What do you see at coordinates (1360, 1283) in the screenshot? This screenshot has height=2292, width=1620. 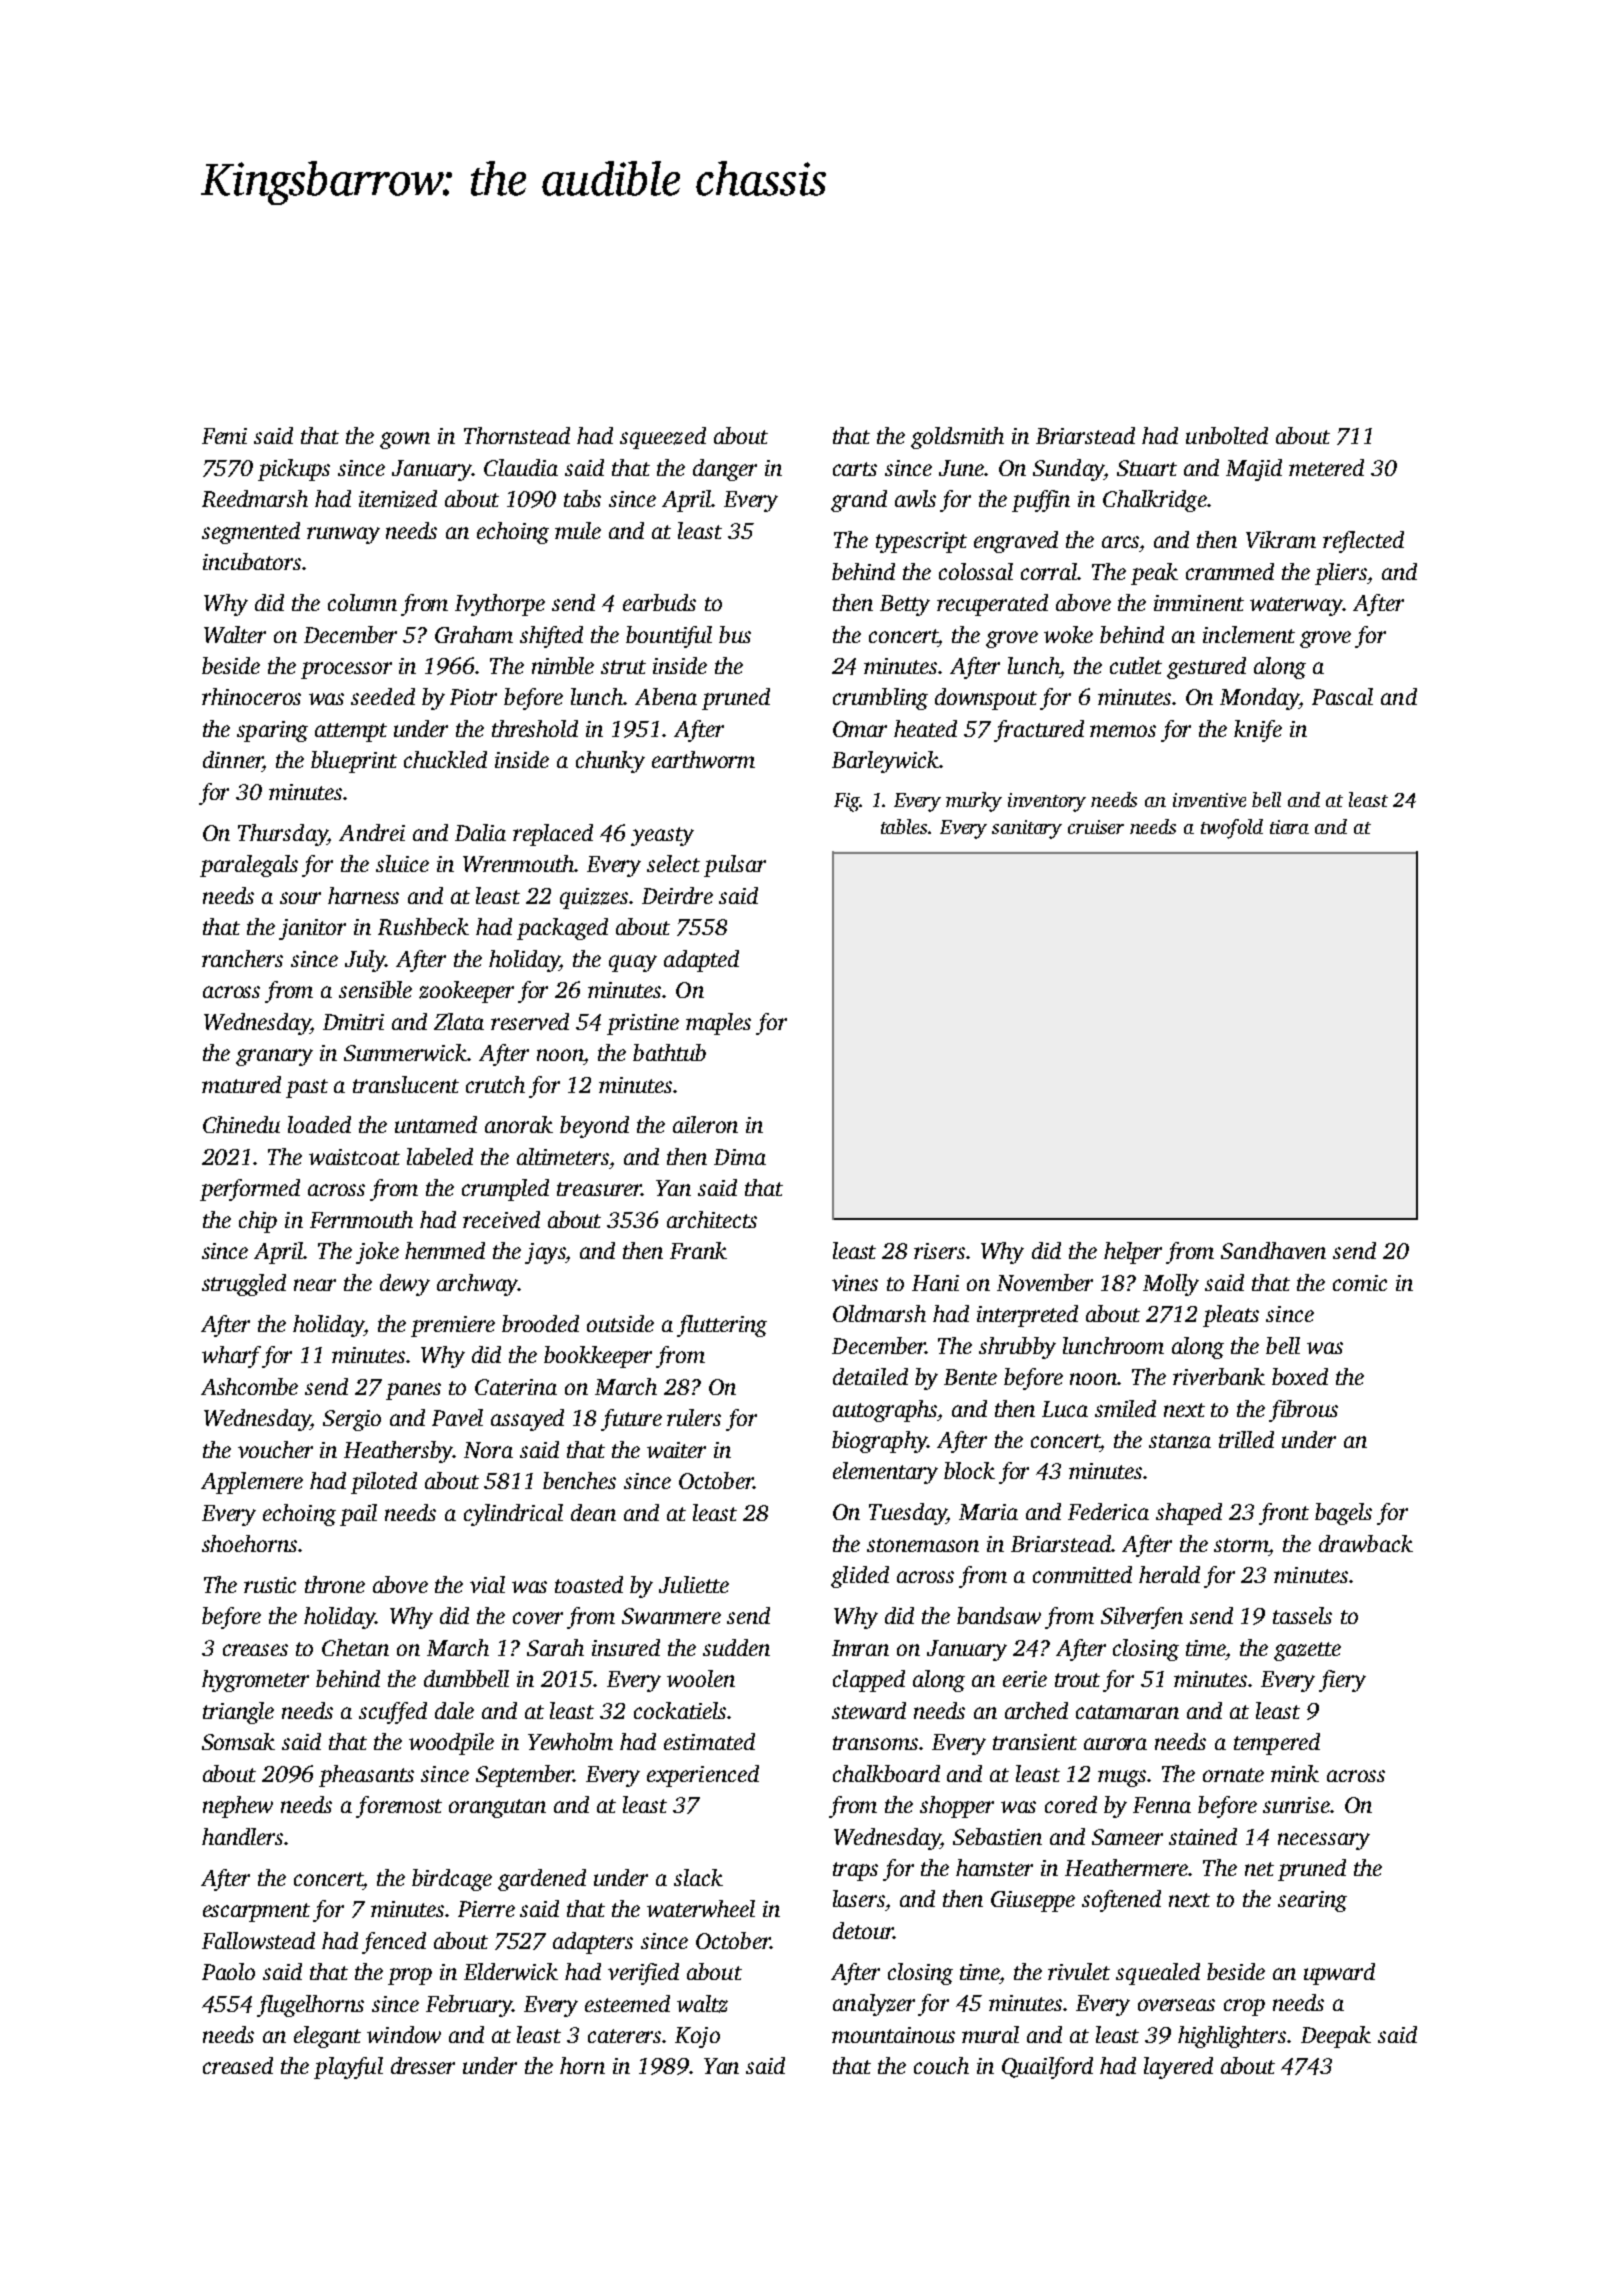 I see `comic` at bounding box center [1360, 1283].
